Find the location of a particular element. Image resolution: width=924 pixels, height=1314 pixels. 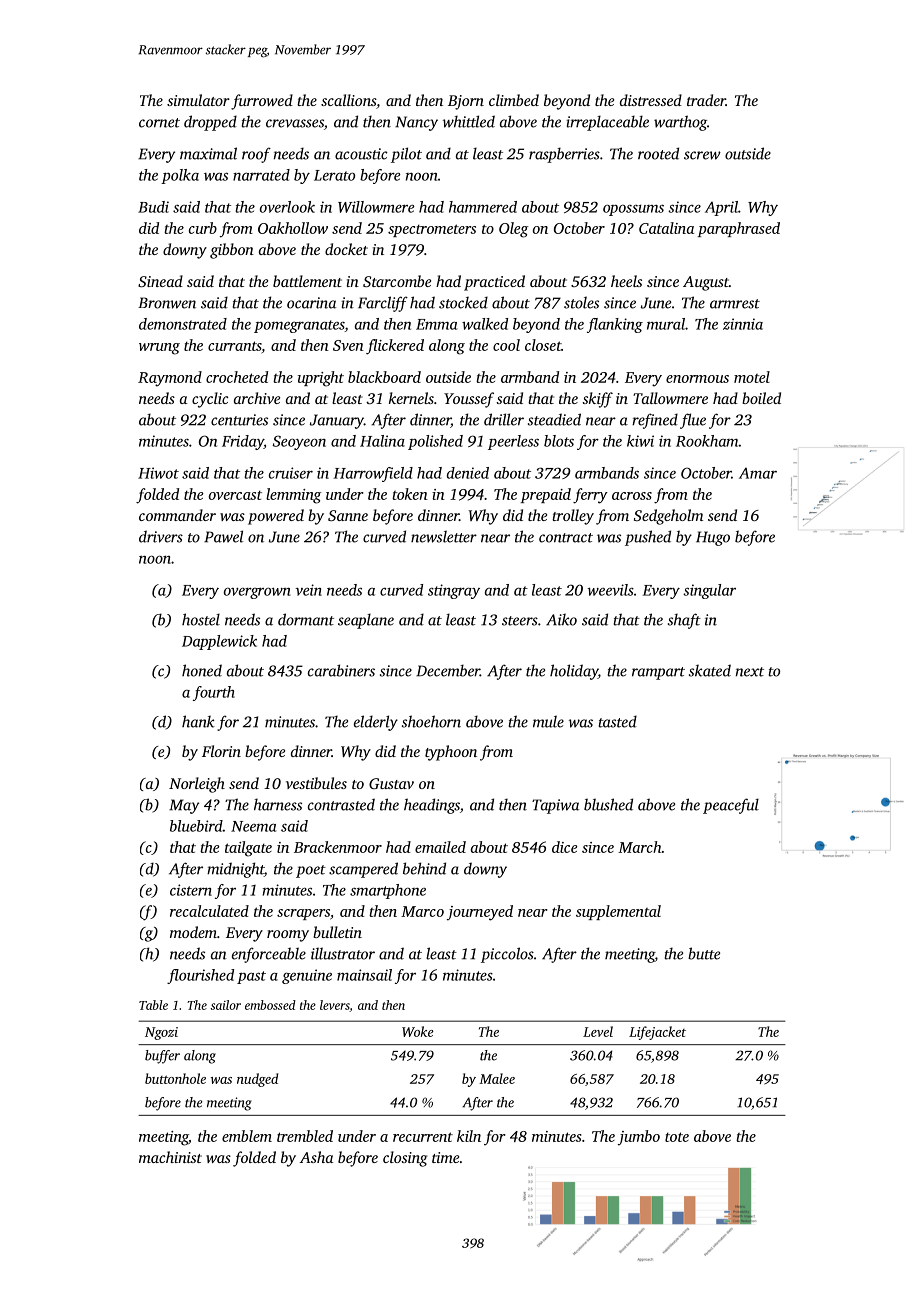

steers is located at coordinates (520, 621).
